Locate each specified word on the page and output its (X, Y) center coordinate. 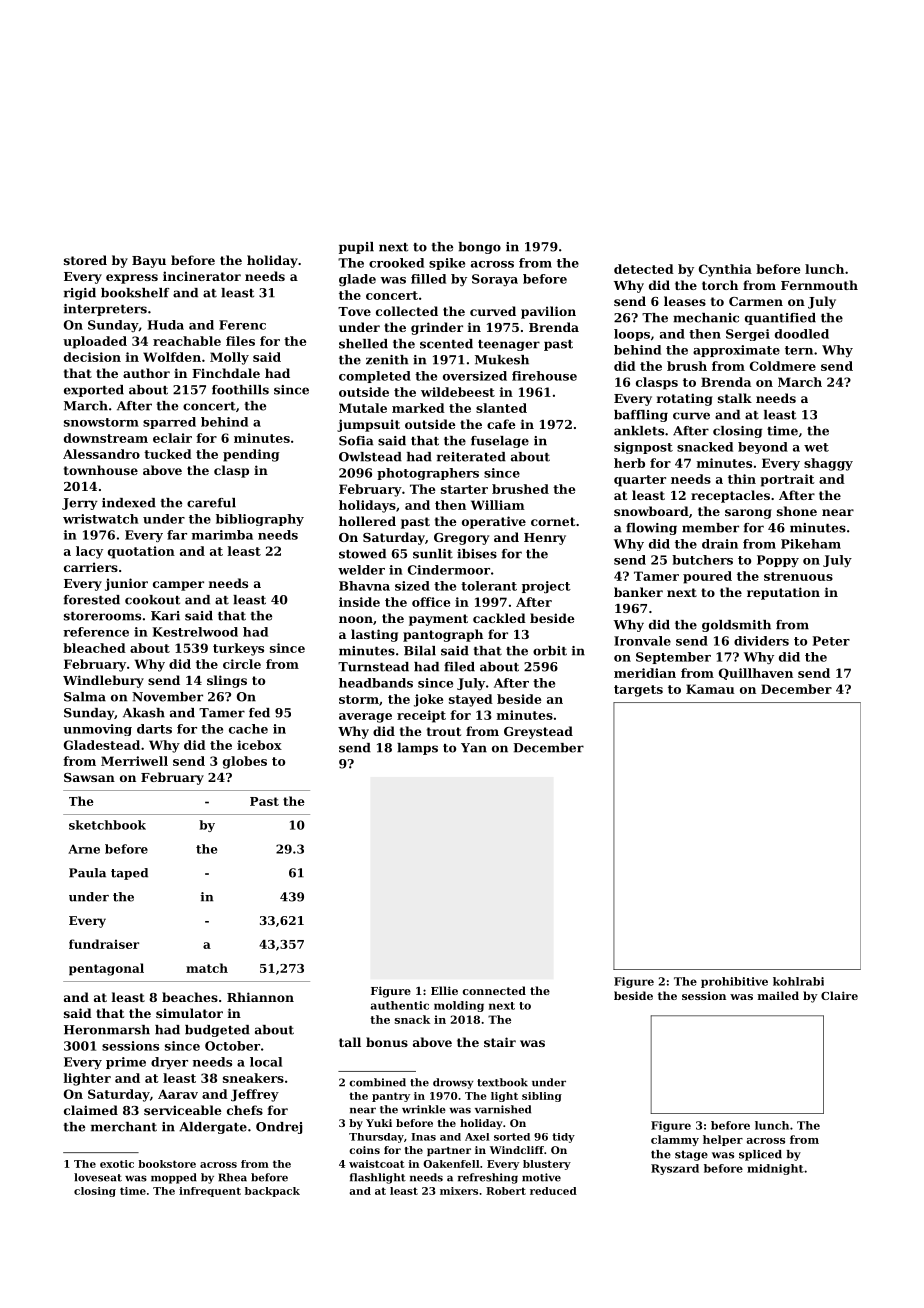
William (498, 505)
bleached (94, 648)
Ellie (444, 990)
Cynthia (725, 270)
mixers (459, 1191)
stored (85, 260)
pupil (356, 248)
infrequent (210, 1192)
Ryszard (675, 1169)
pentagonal (106, 969)
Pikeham (811, 544)
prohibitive (734, 982)
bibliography (260, 520)
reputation (783, 593)
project (546, 587)
